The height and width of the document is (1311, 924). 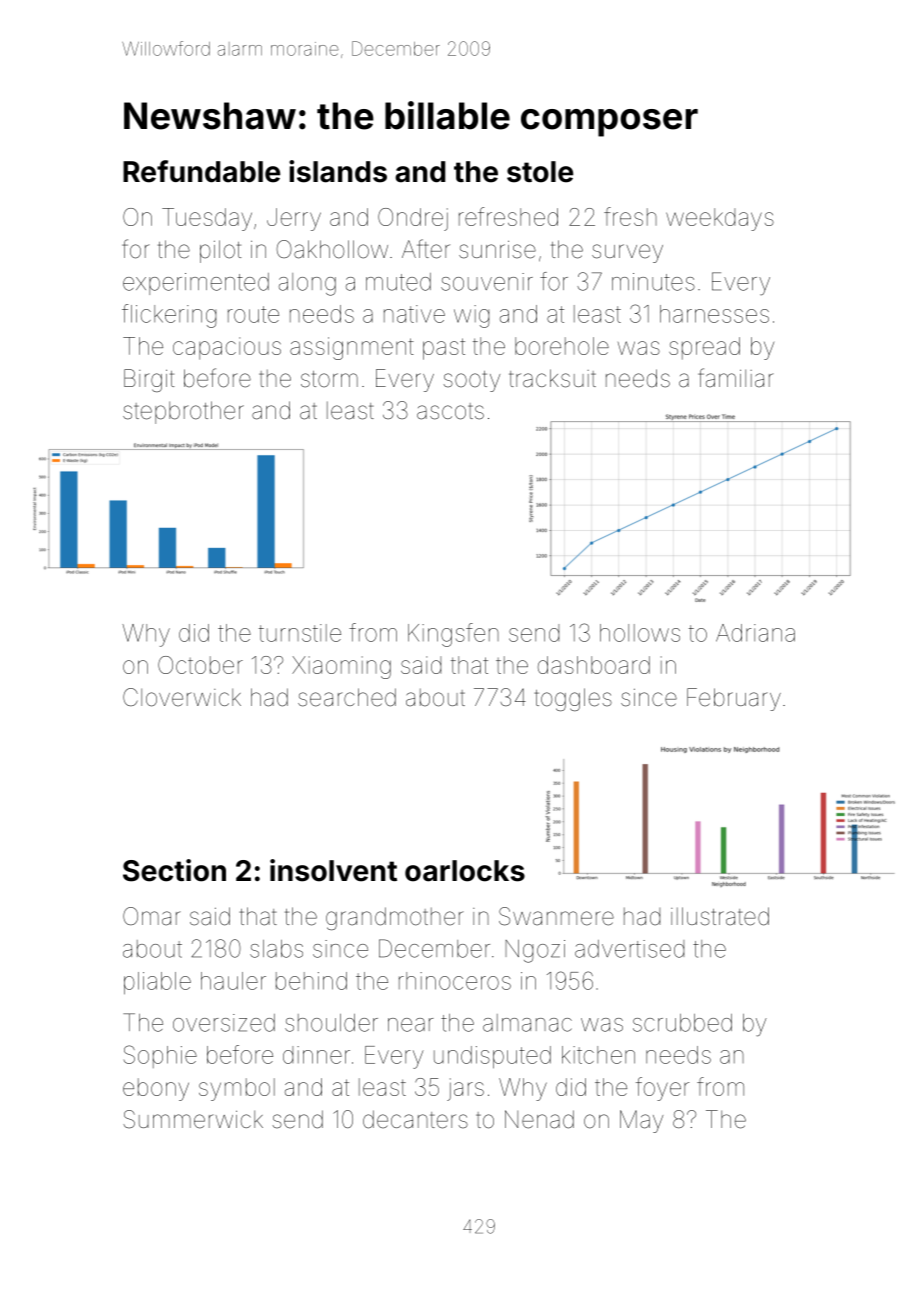 I want to click on borehole, so click(x=562, y=346).
